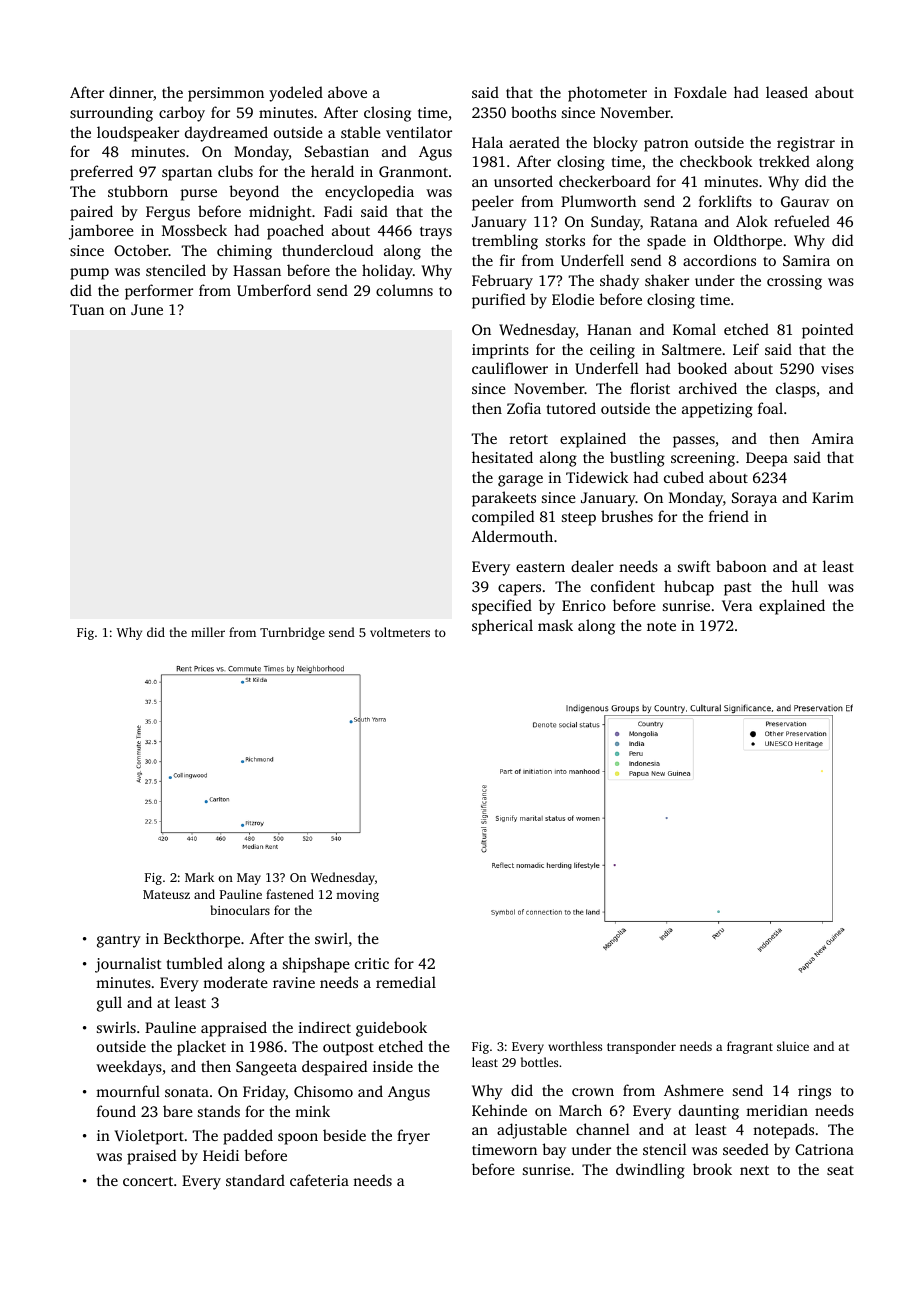 This page has height=1308, width=924. What do you see at coordinates (637, 459) in the page?
I see `bustling` at bounding box center [637, 459].
